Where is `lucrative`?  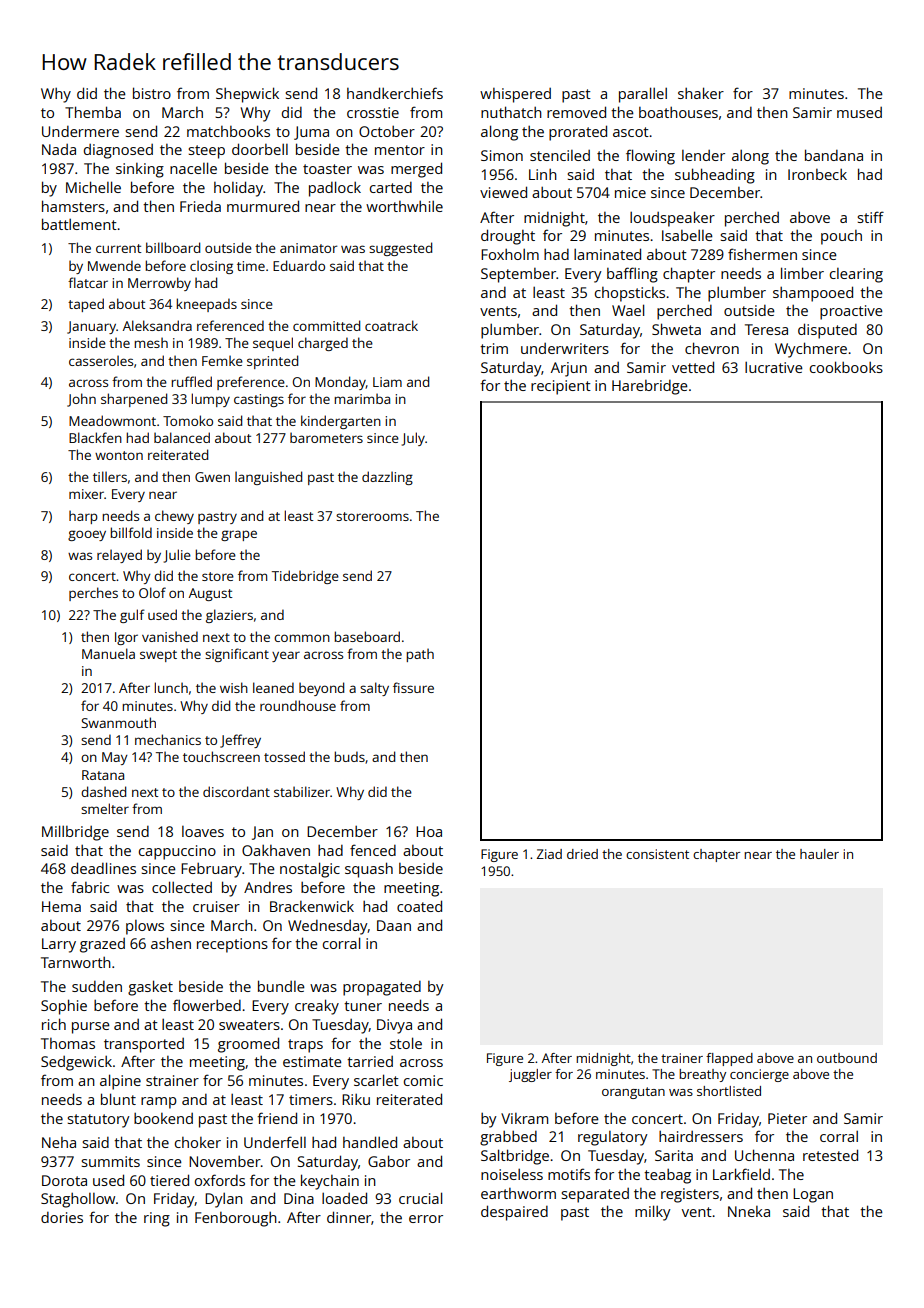 lucrative is located at coordinates (774, 367).
